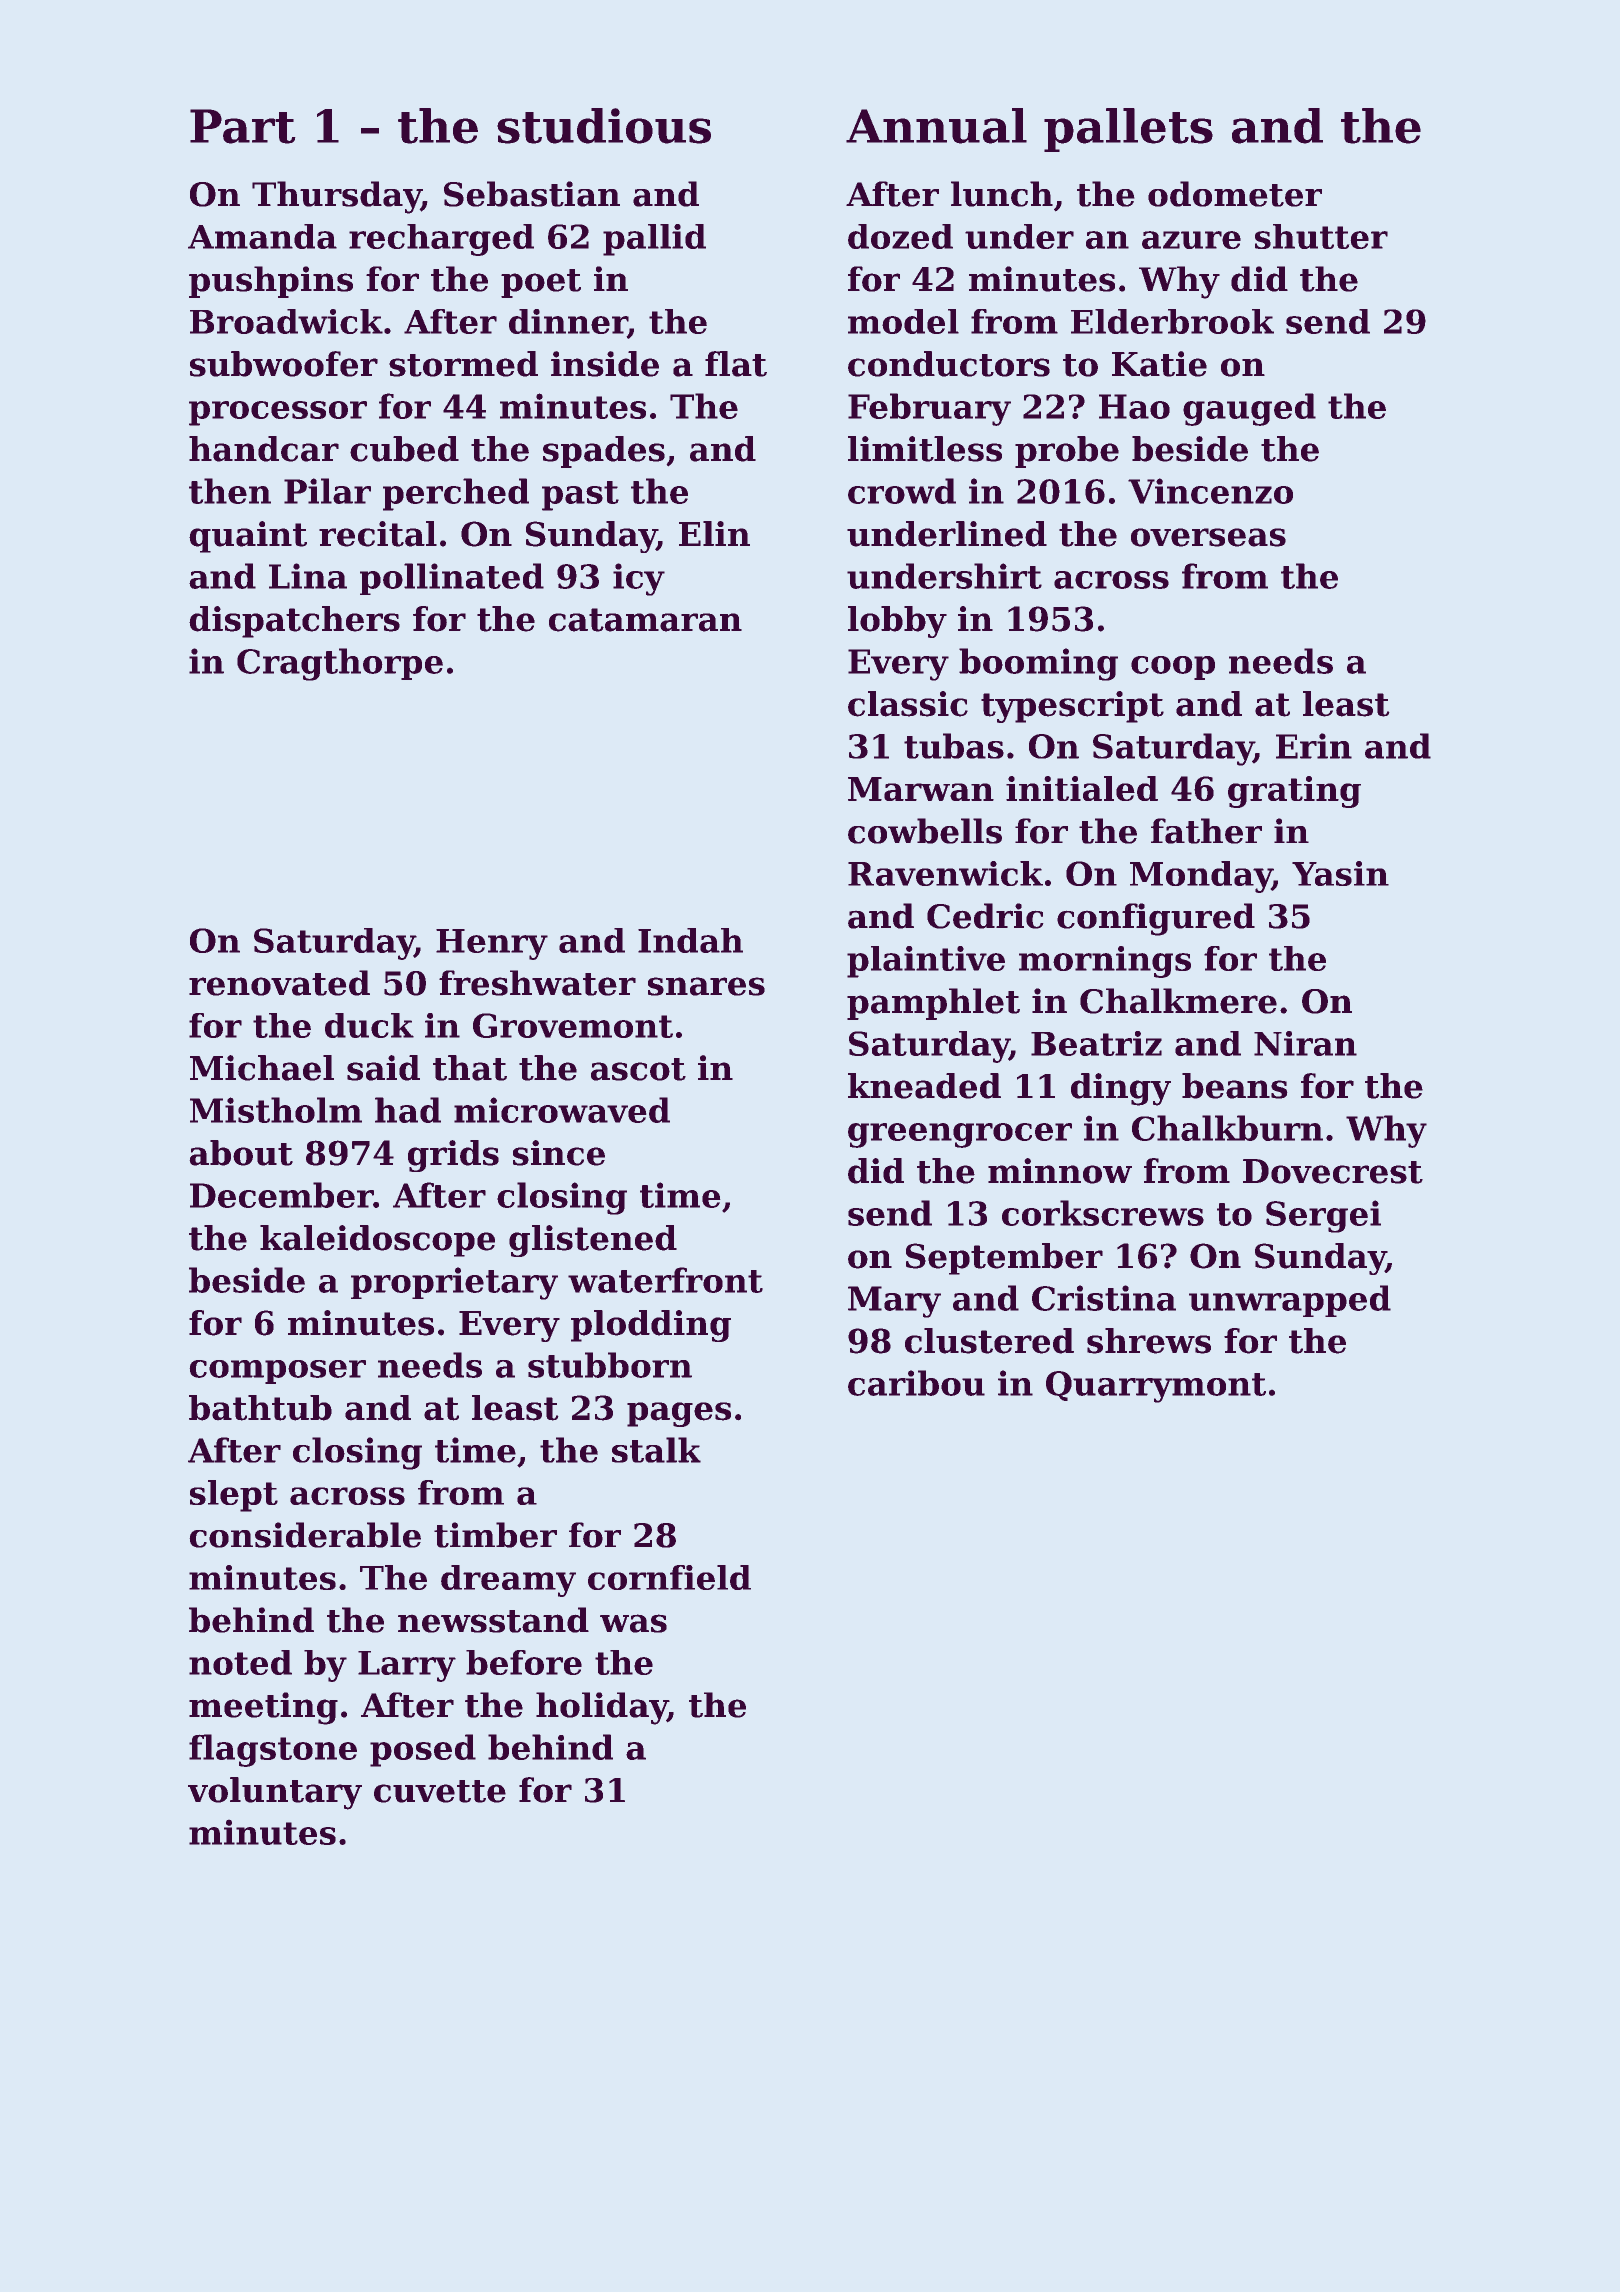  I want to click on Elin, so click(714, 533).
